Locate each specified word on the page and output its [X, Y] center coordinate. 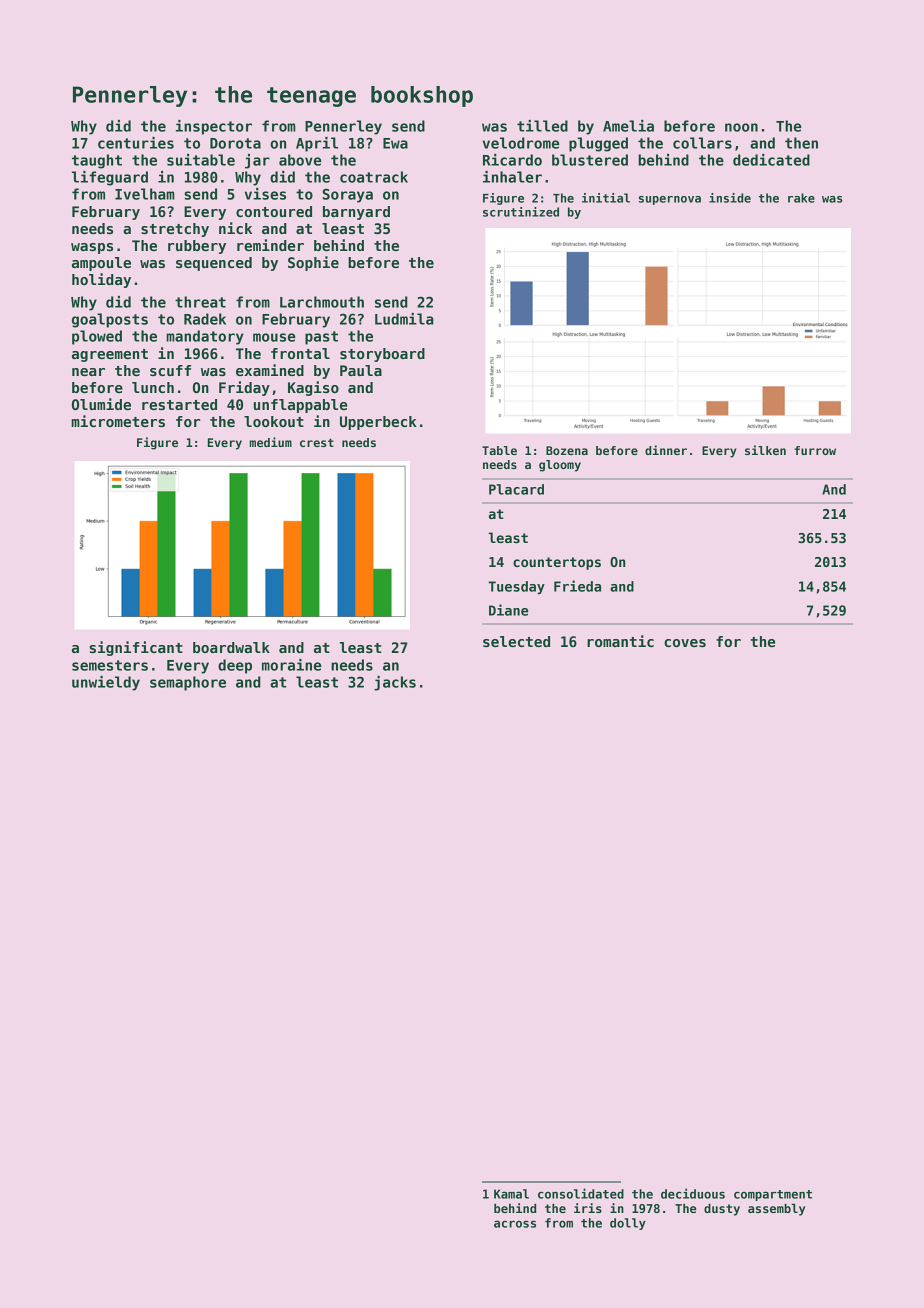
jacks [395, 683]
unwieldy [106, 683]
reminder [270, 245]
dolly [628, 1224]
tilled [542, 126]
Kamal [511, 1194]
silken [765, 450]
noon [741, 127]
